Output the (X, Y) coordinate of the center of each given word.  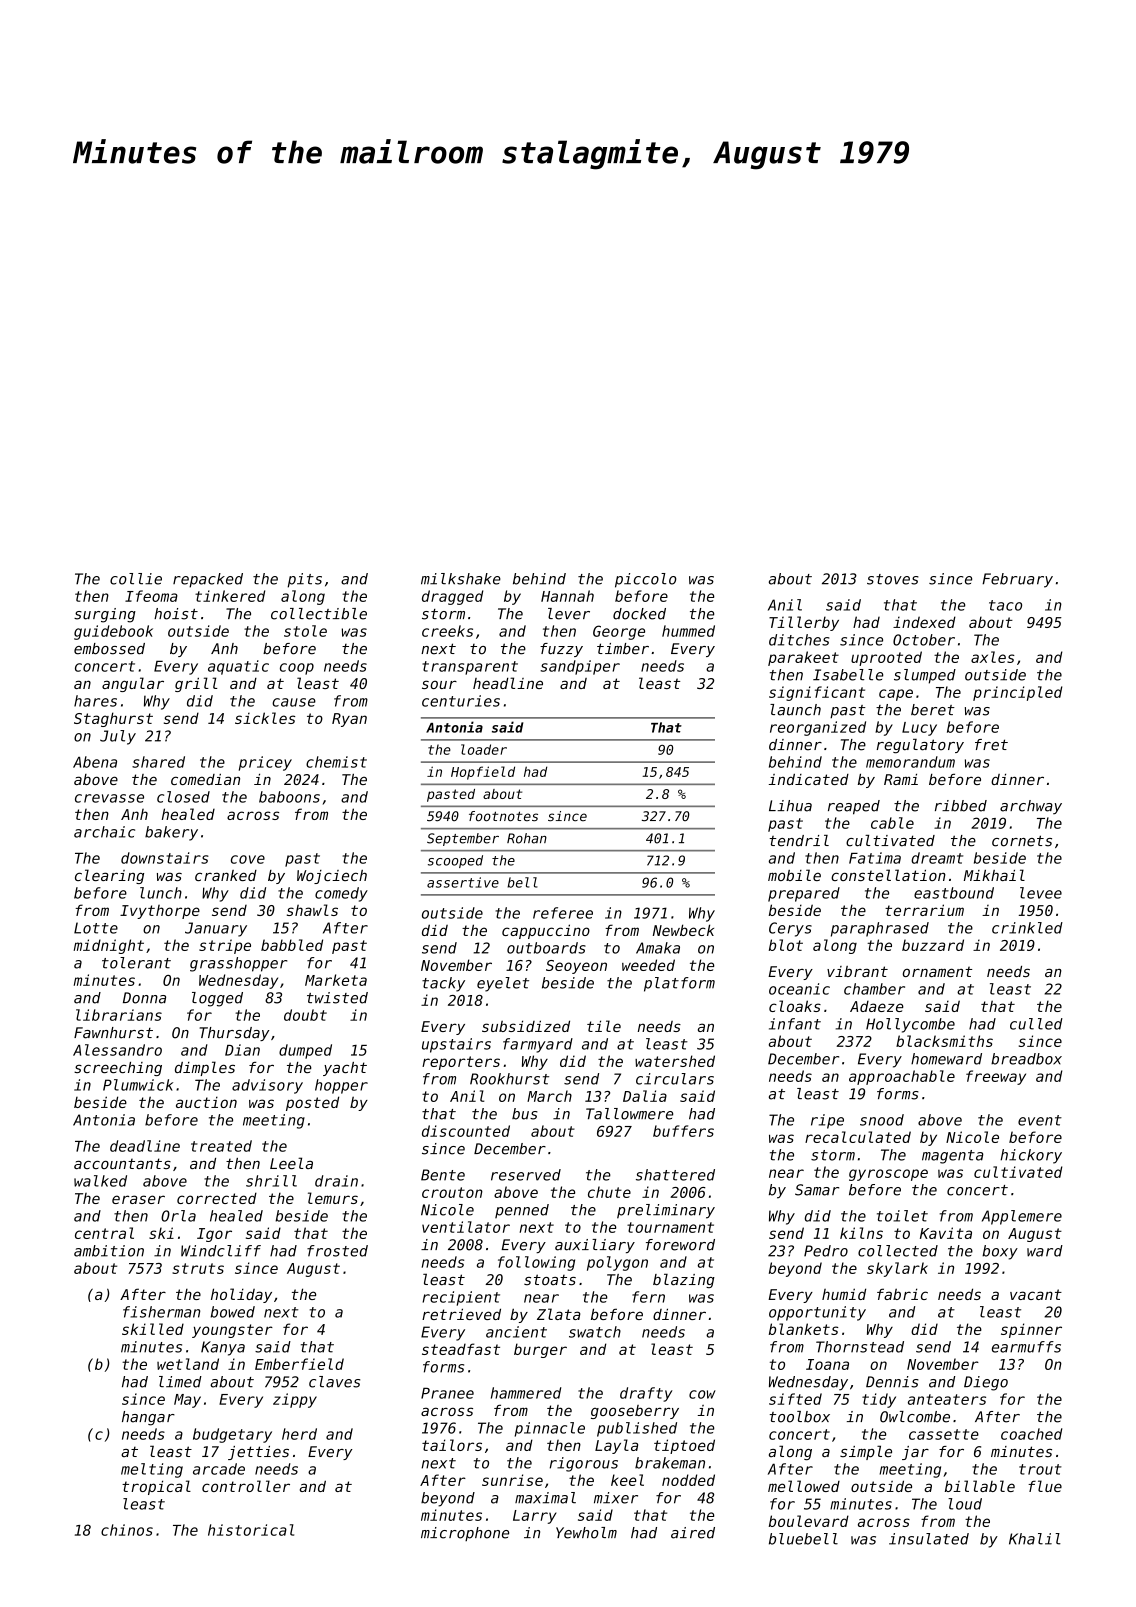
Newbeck (683, 930)
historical (251, 1530)
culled (1036, 1024)
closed (183, 797)
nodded (688, 1480)
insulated (929, 1539)
